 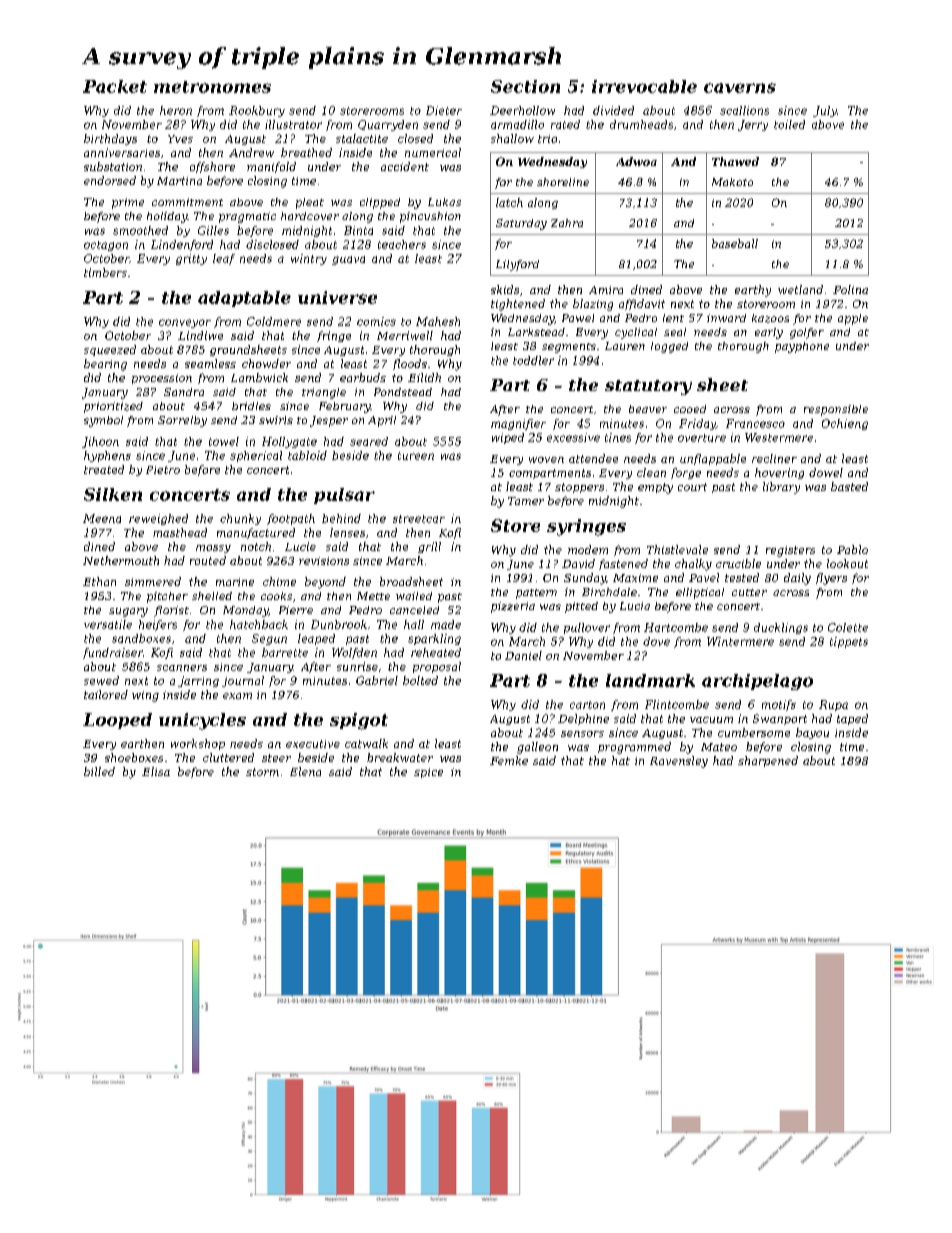 What do you see at coordinates (768, 761) in the page?
I see `sharpened` at bounding box center [768, 761].
